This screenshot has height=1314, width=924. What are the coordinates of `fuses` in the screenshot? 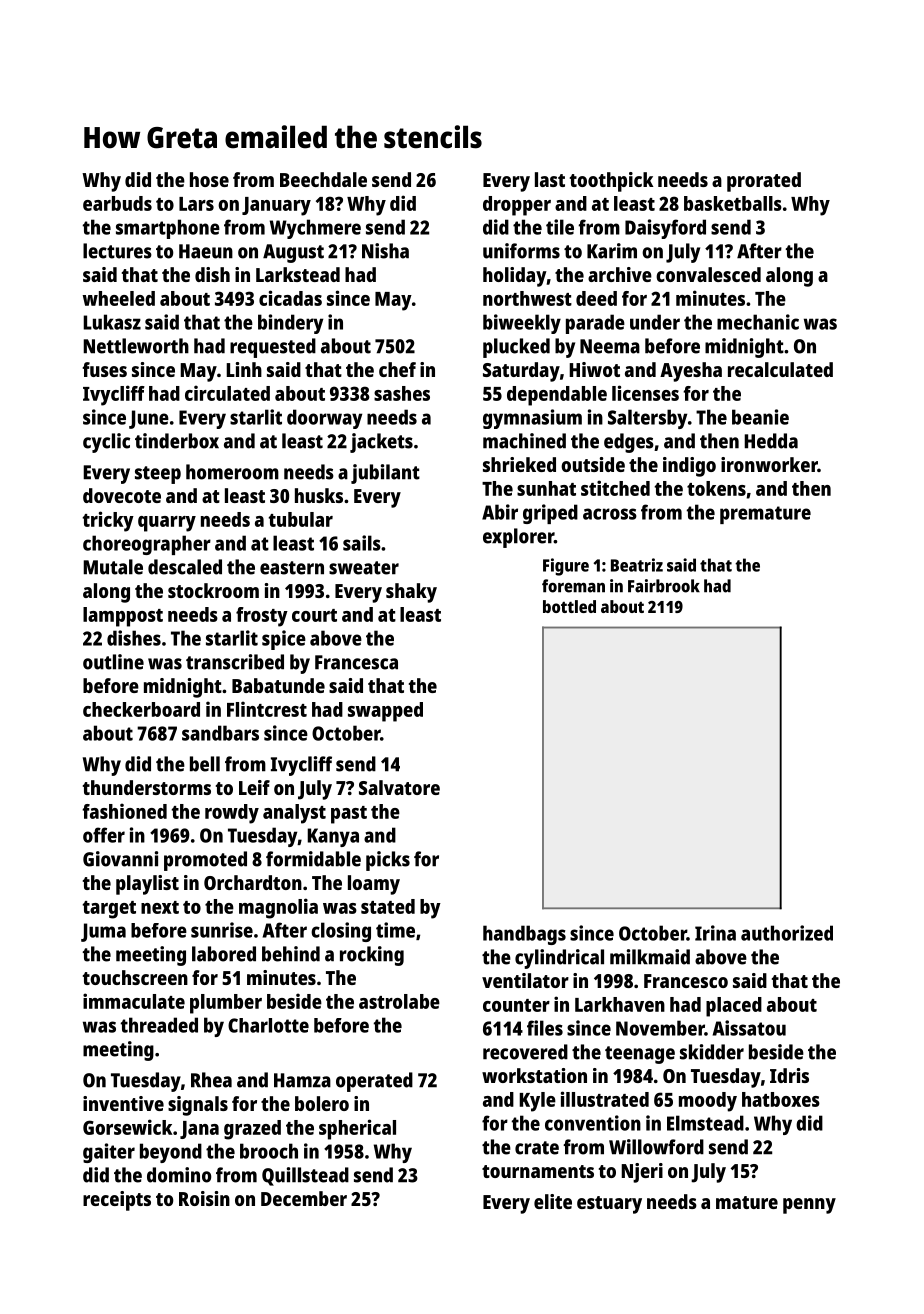 It's located at (105, 369).
